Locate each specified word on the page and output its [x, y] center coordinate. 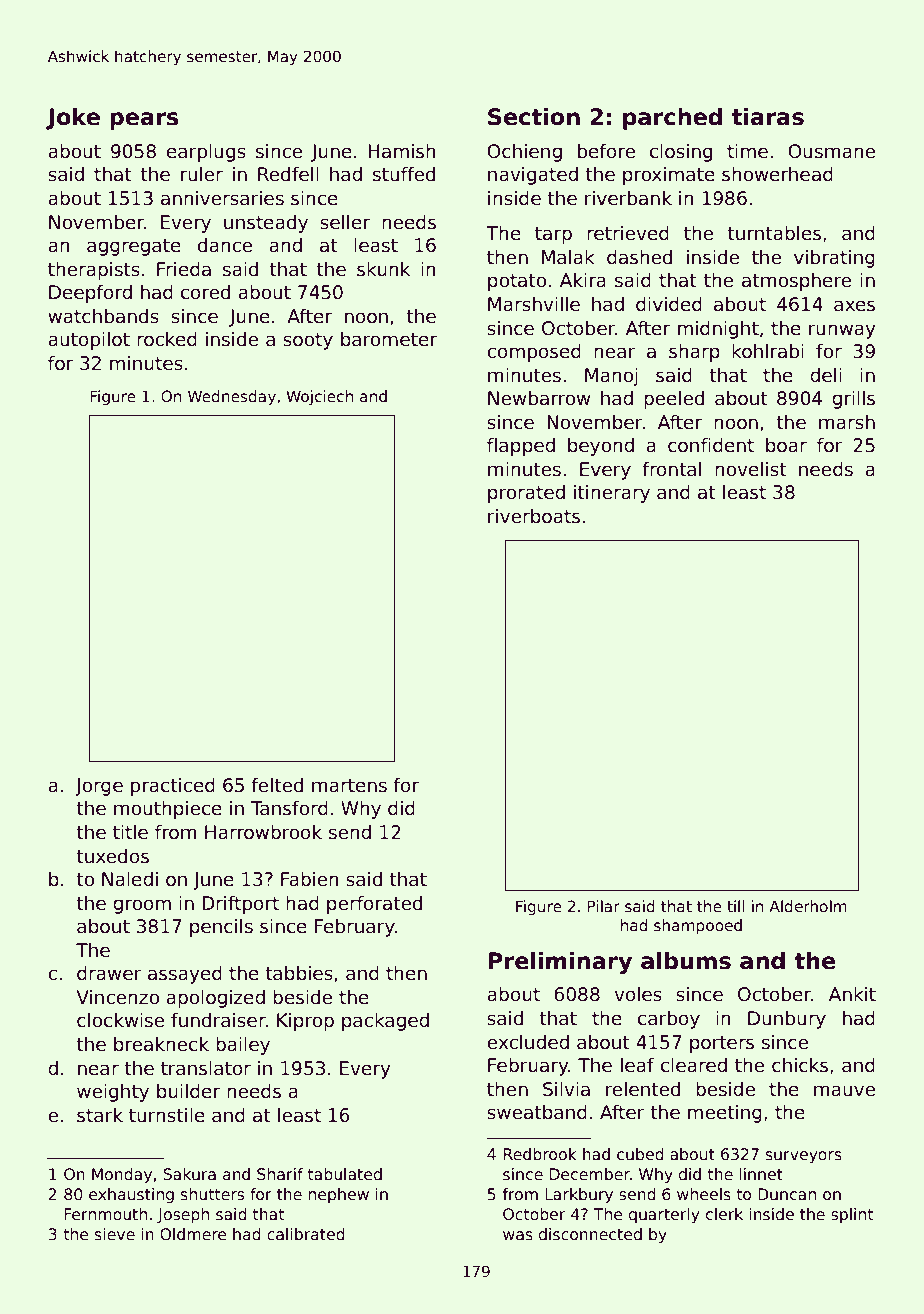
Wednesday [232, 397]
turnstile [167, 1115]
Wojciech [319, 397]
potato [517, 282]
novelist [750, 469]
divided [669, 304]
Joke [73, 119]
